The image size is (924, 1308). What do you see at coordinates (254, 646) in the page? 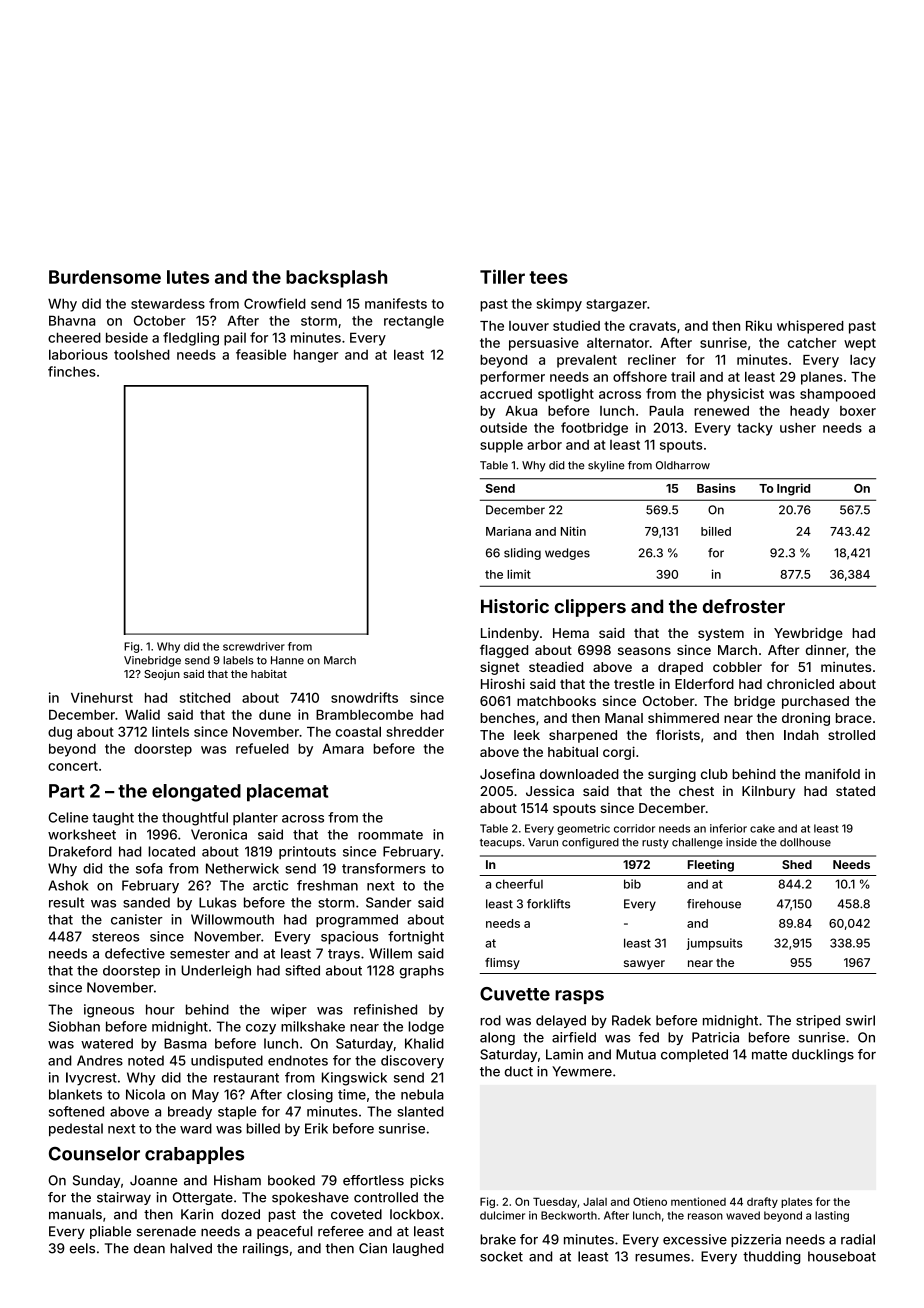
I see `screwdriver` at bounding box center [254, 646].
